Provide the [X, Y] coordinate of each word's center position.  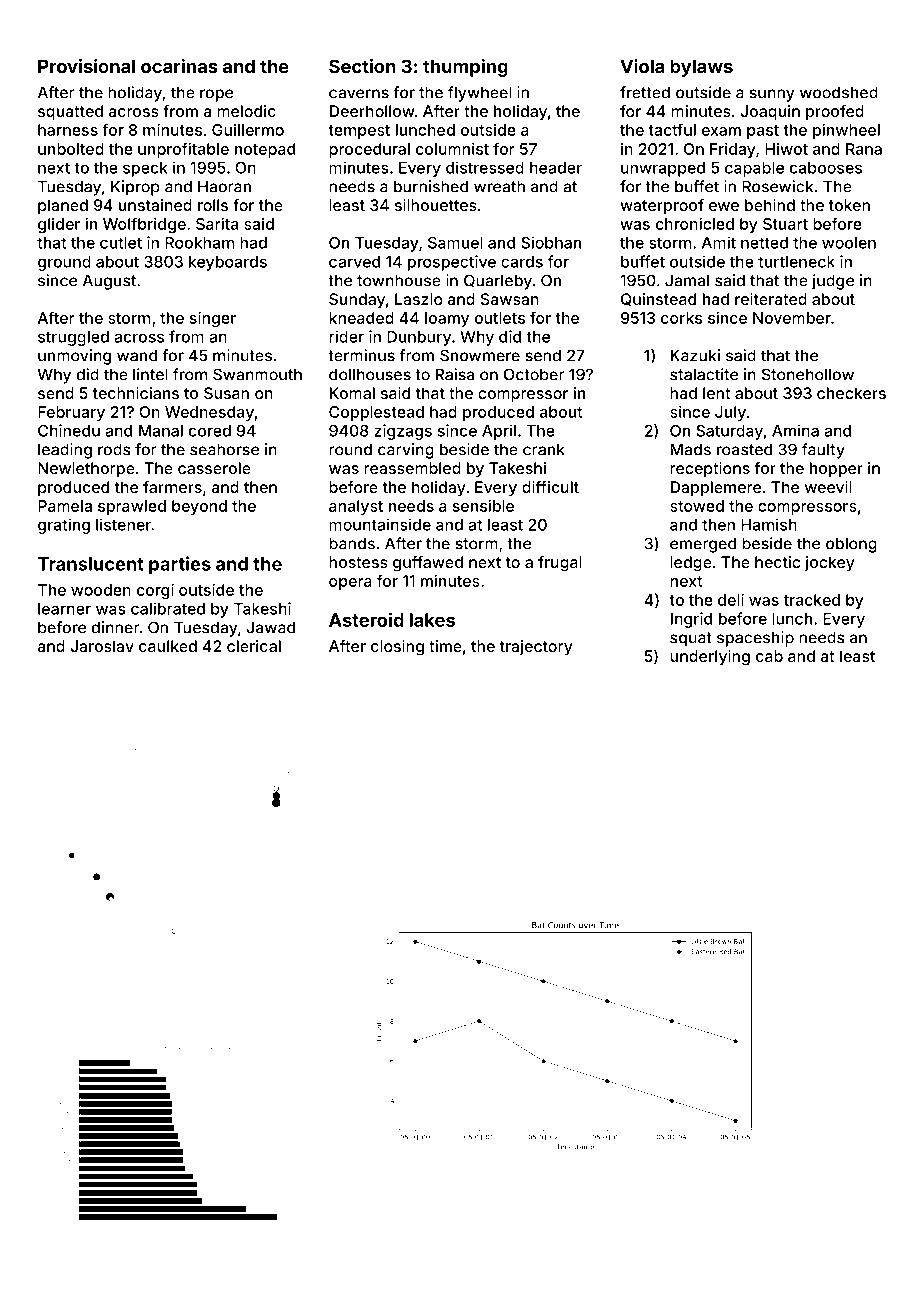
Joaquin [770, 113]
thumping [465, 68]
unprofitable [183, 150]
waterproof [662, 206]
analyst [356, 507]
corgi [155, 591]
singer [213, 319]
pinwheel [846, 131]
